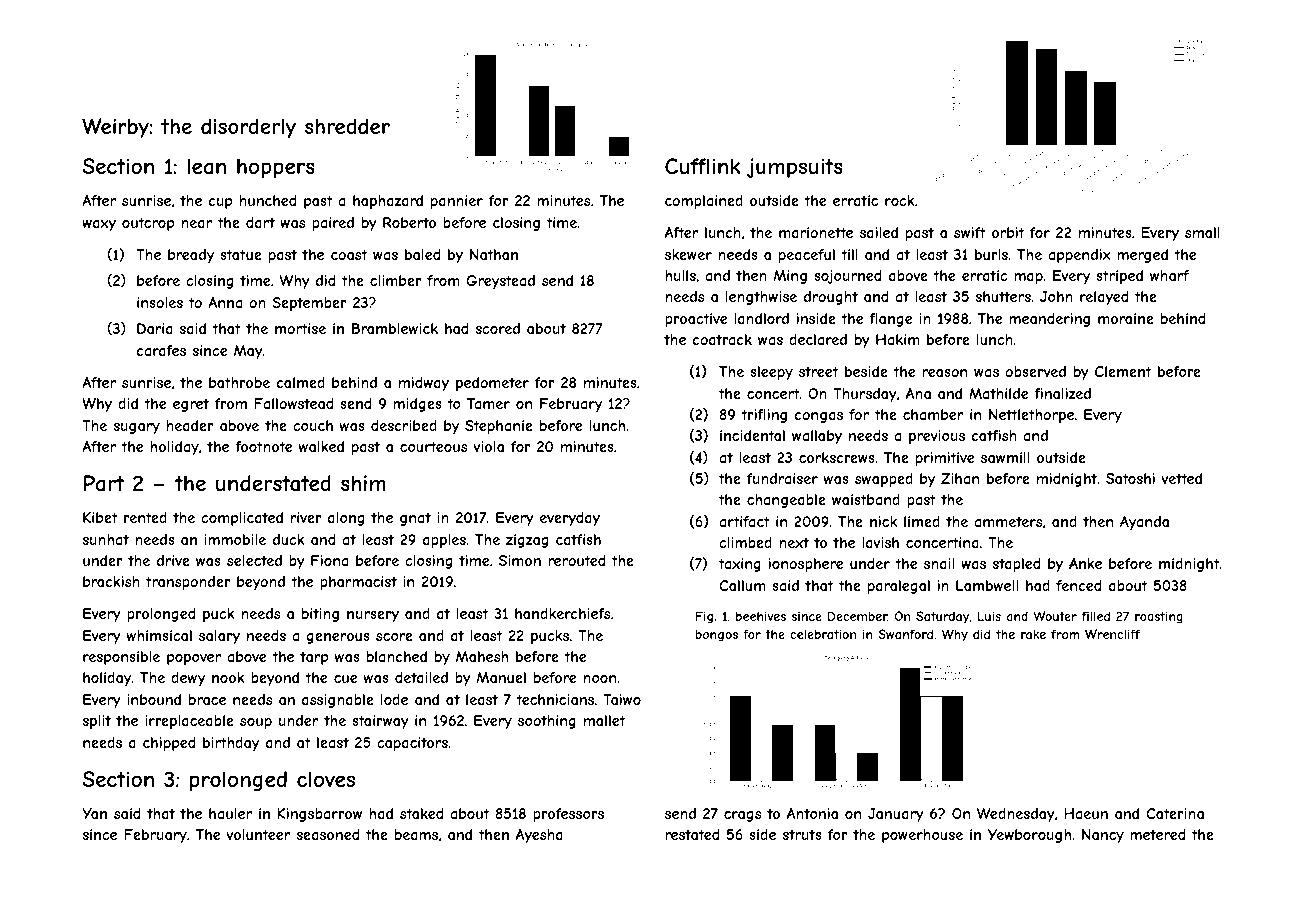 The image size is (1308, 924). Describe the element at coordinates (1175, 813) in the screenshot. I see `Caterina` at that location.
